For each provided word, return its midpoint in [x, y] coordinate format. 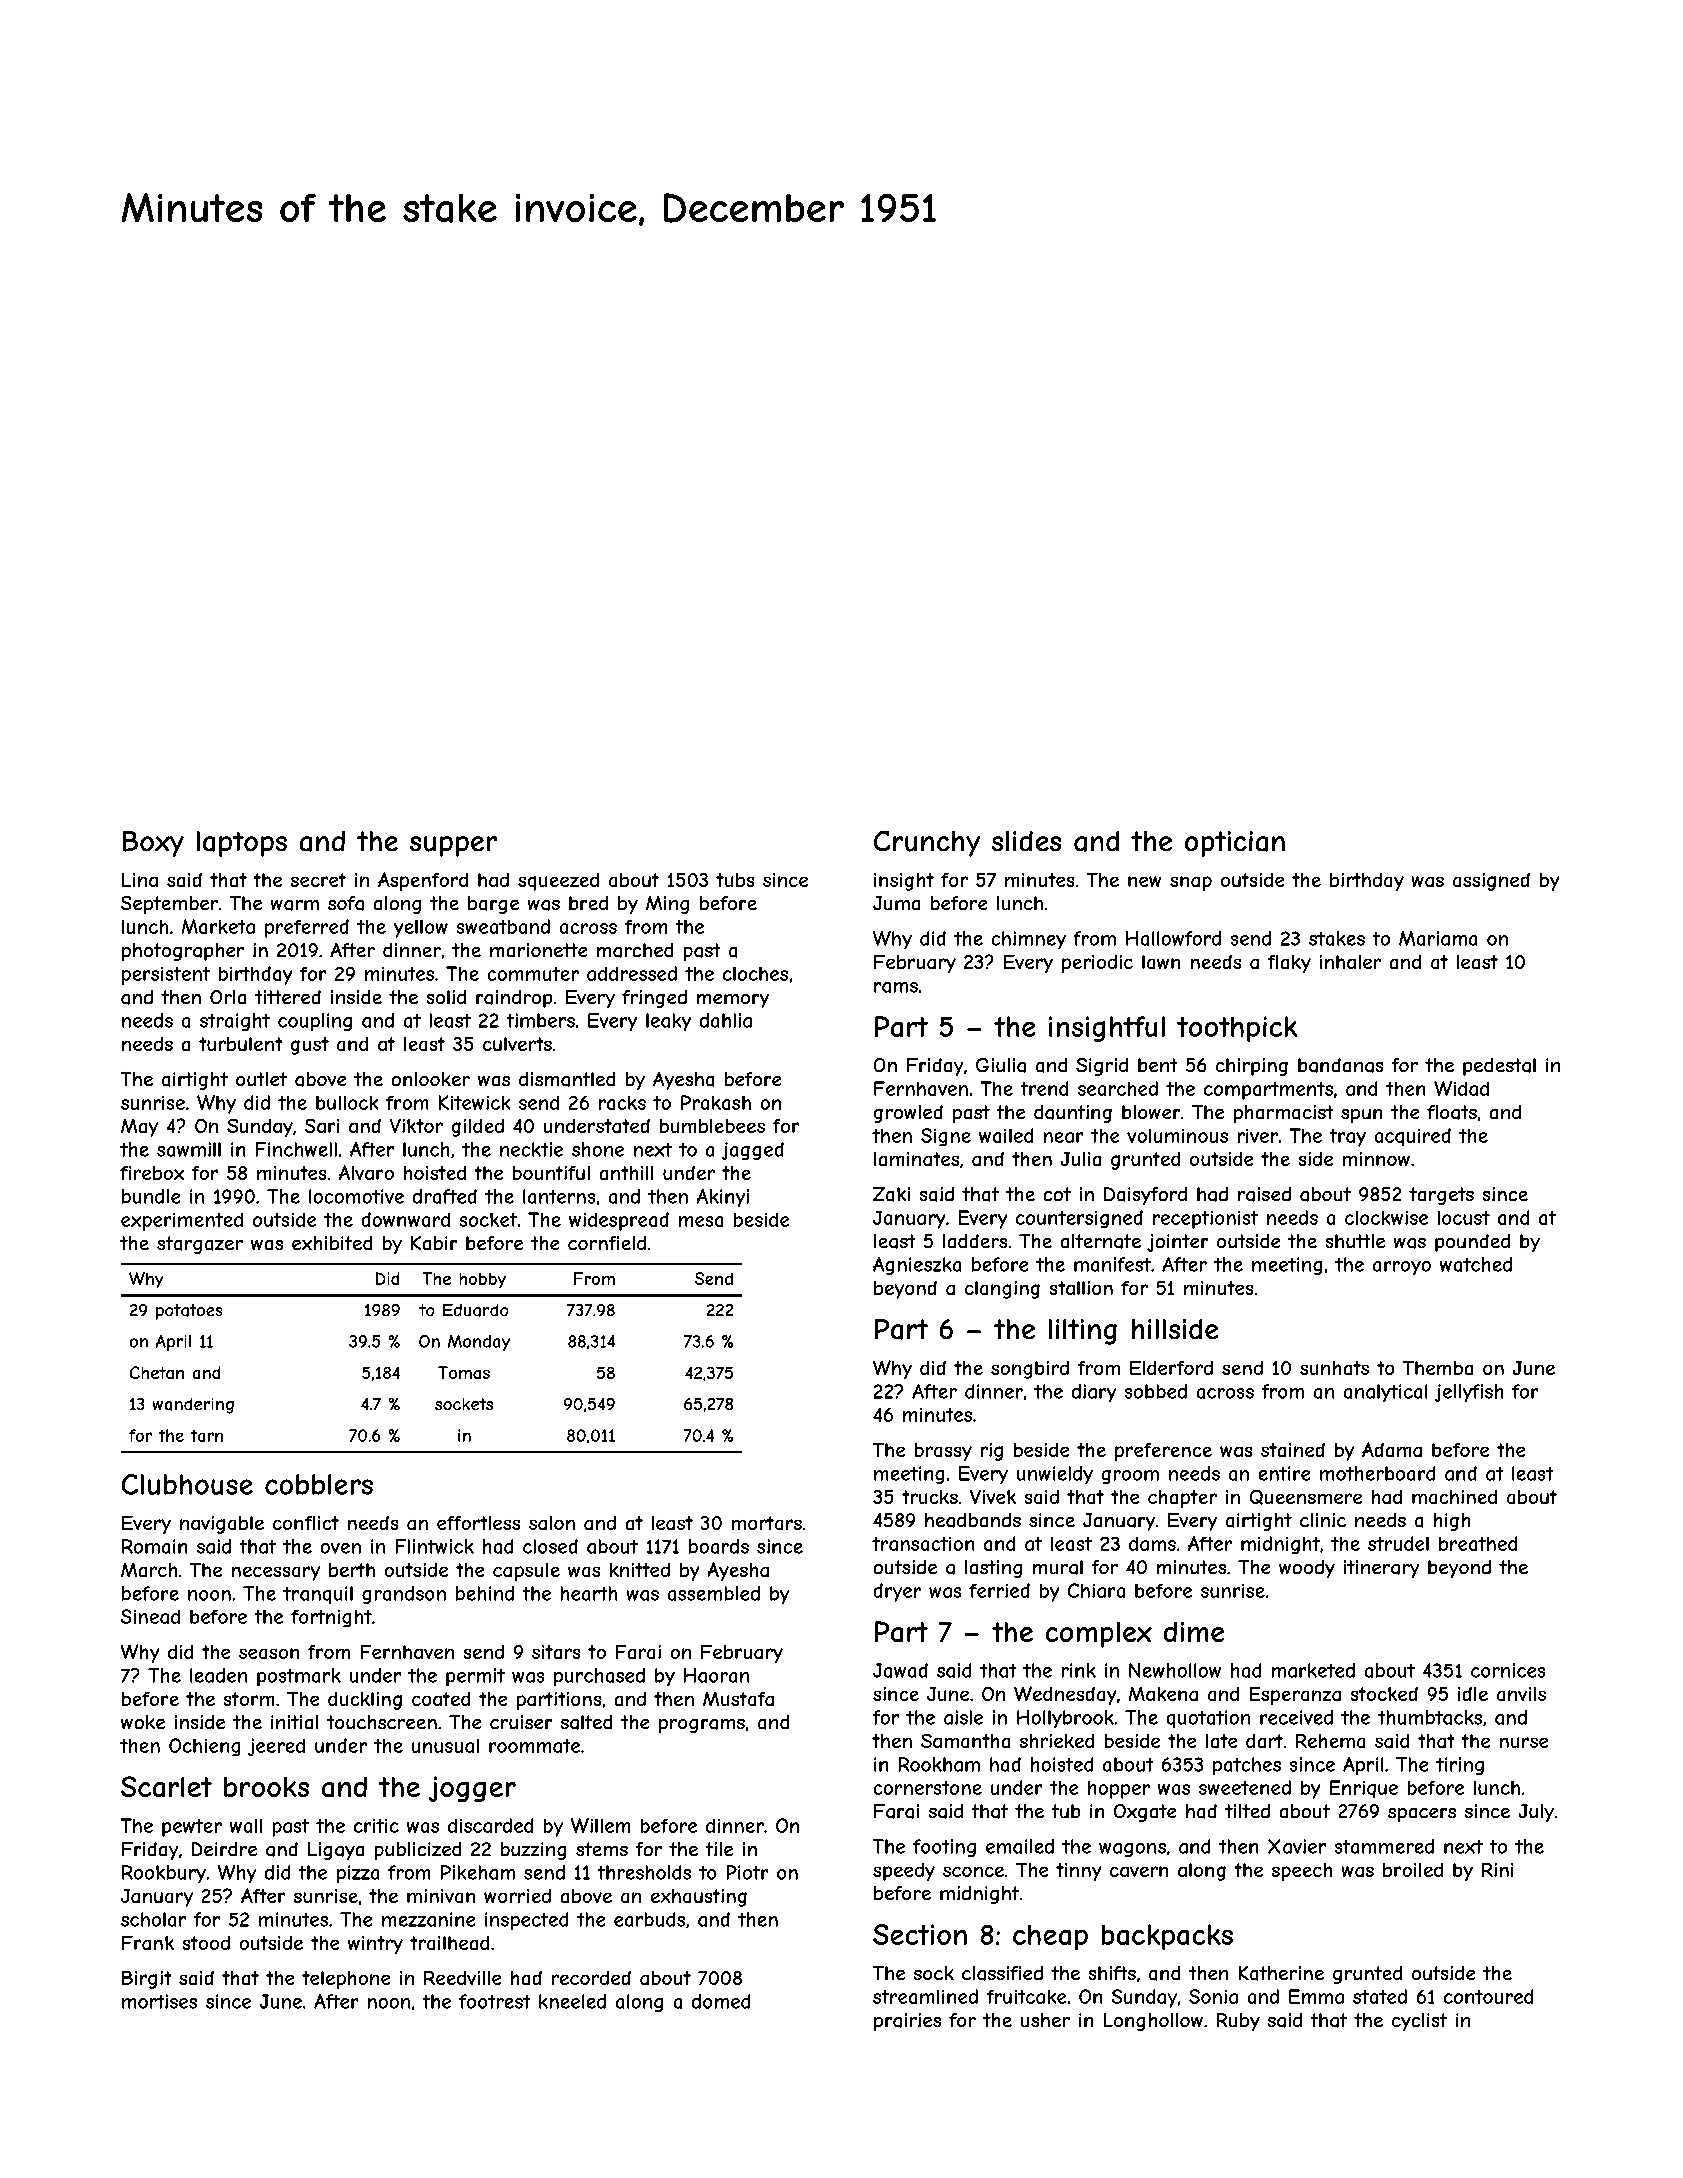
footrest [494, 2001]
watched [1476, 1264]
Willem [600, 1825]
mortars [767, 1523]
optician [1235, 844]
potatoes [189, 1312]
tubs [735, 880]
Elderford [1171, 1368]
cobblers [319, 1484]
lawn [1161, 962]
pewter [192, 1828]
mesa [701, 1221]
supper [453, 846]
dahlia [726, 1020]
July [1536, 1813]
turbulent [240, 1044]
